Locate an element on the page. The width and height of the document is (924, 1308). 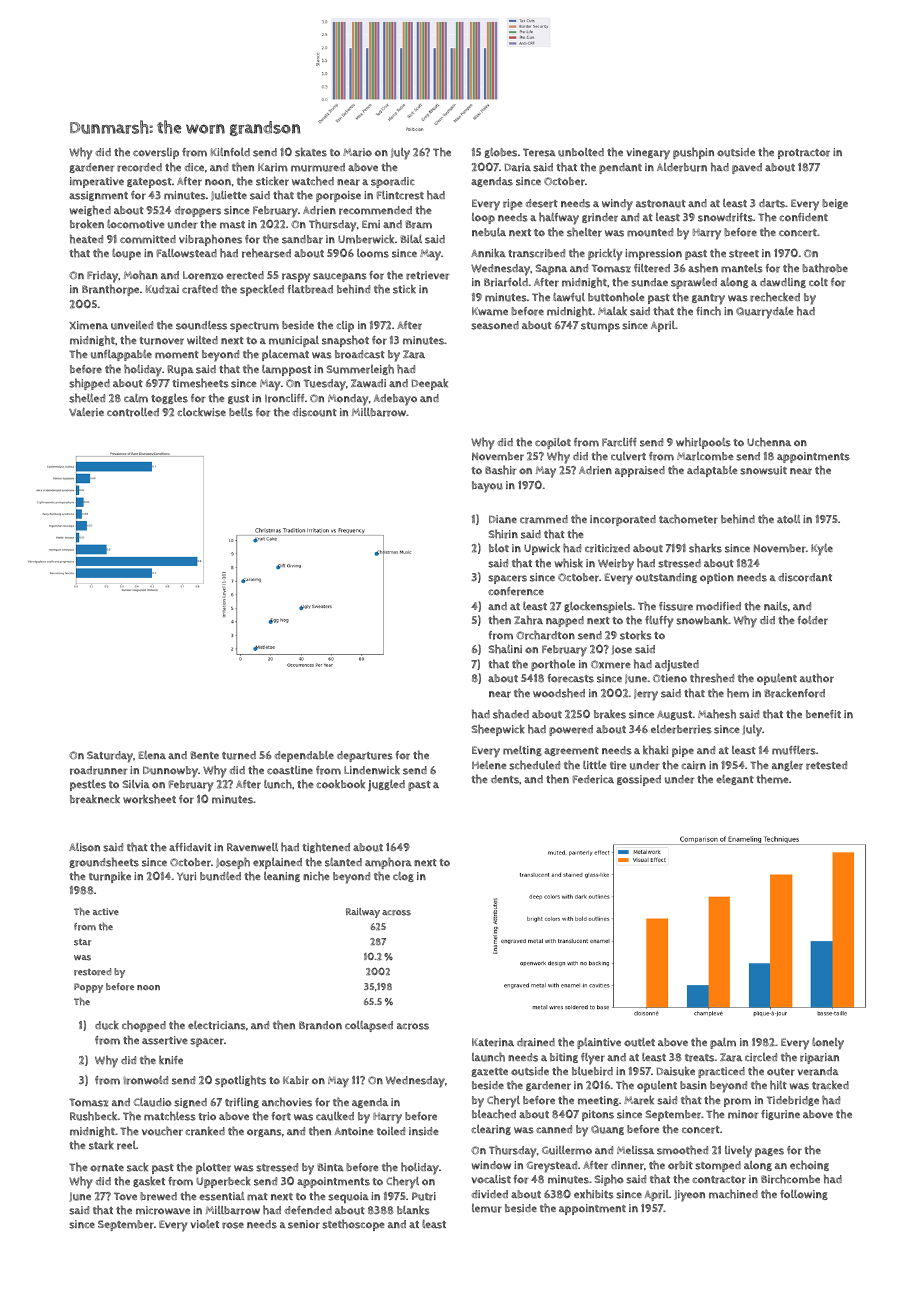
rose is located at coordinates (233, 1225).
